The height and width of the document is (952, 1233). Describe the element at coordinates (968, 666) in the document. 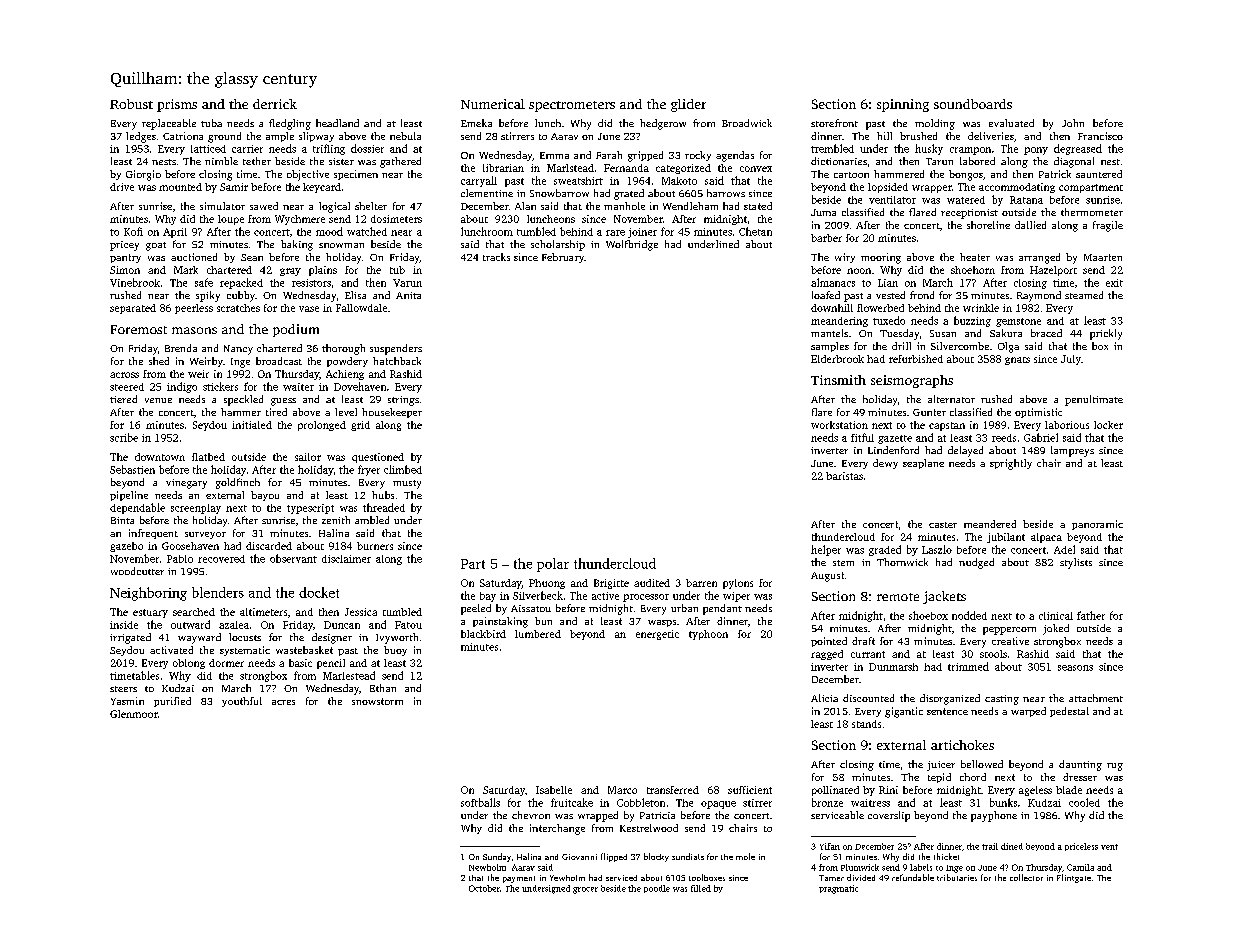

I see `trimmed` at that location.
